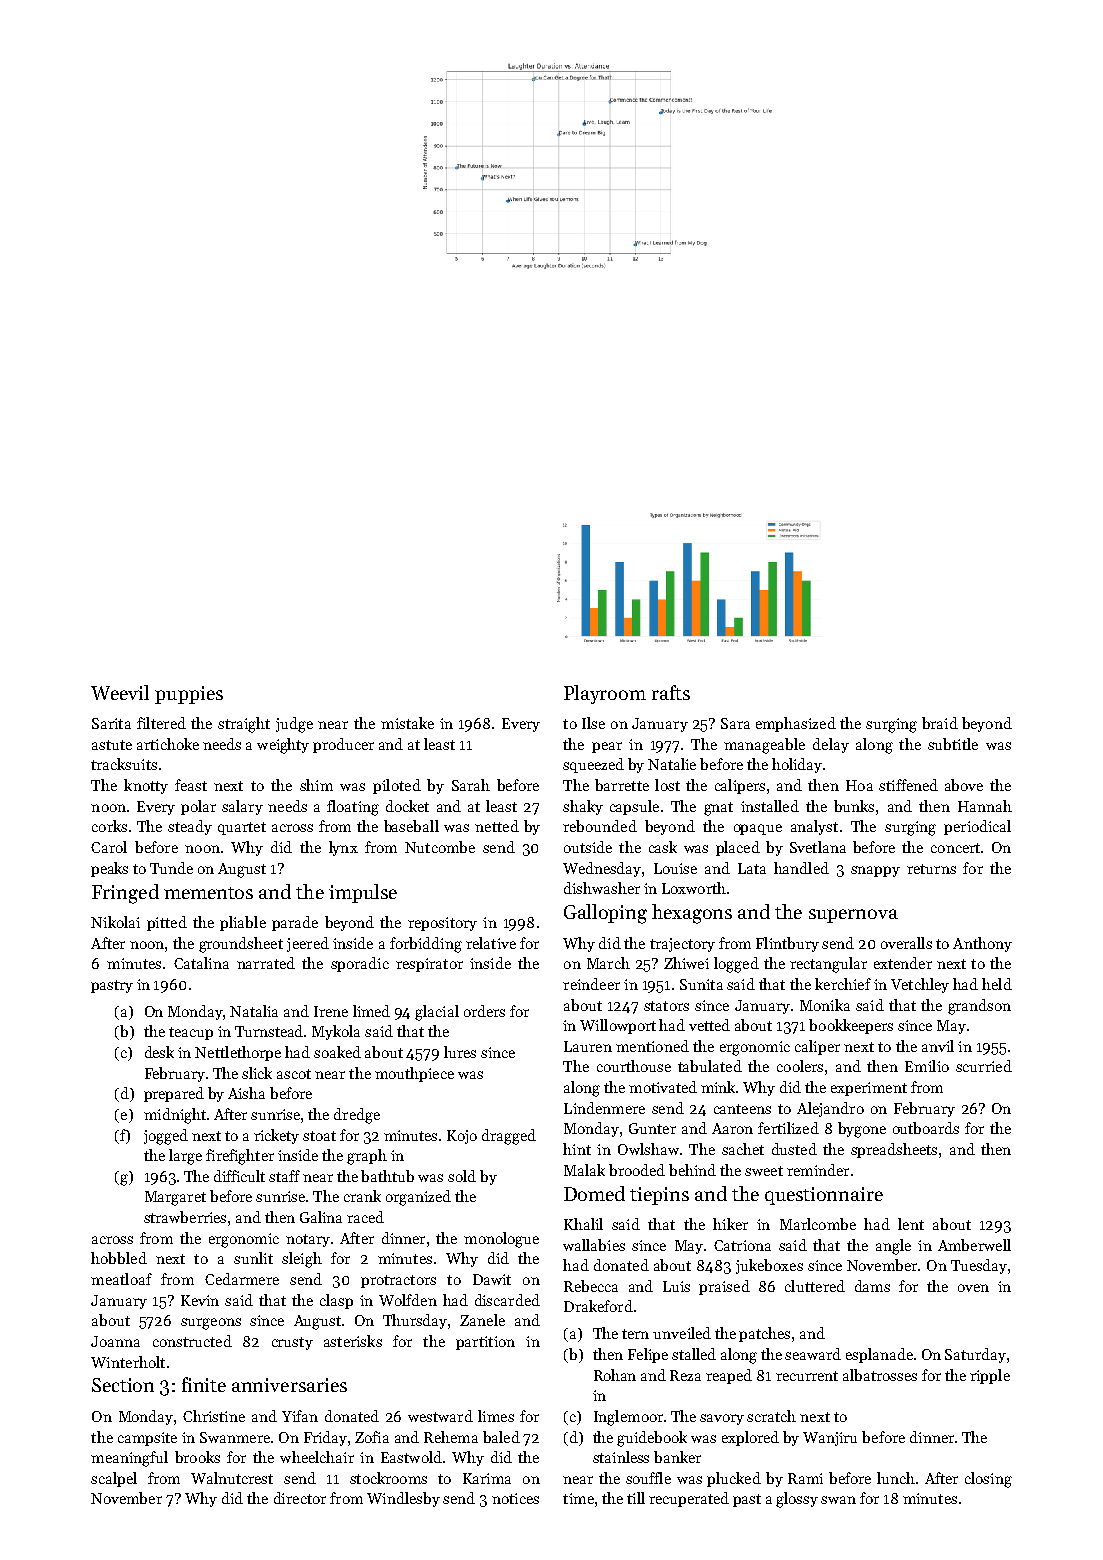 This screenshot has height=1560, width=1103. What do you see at coordinates (114, 1479) in the screenshot?
I see `scalpel` at bounding box center [114, 1479].
